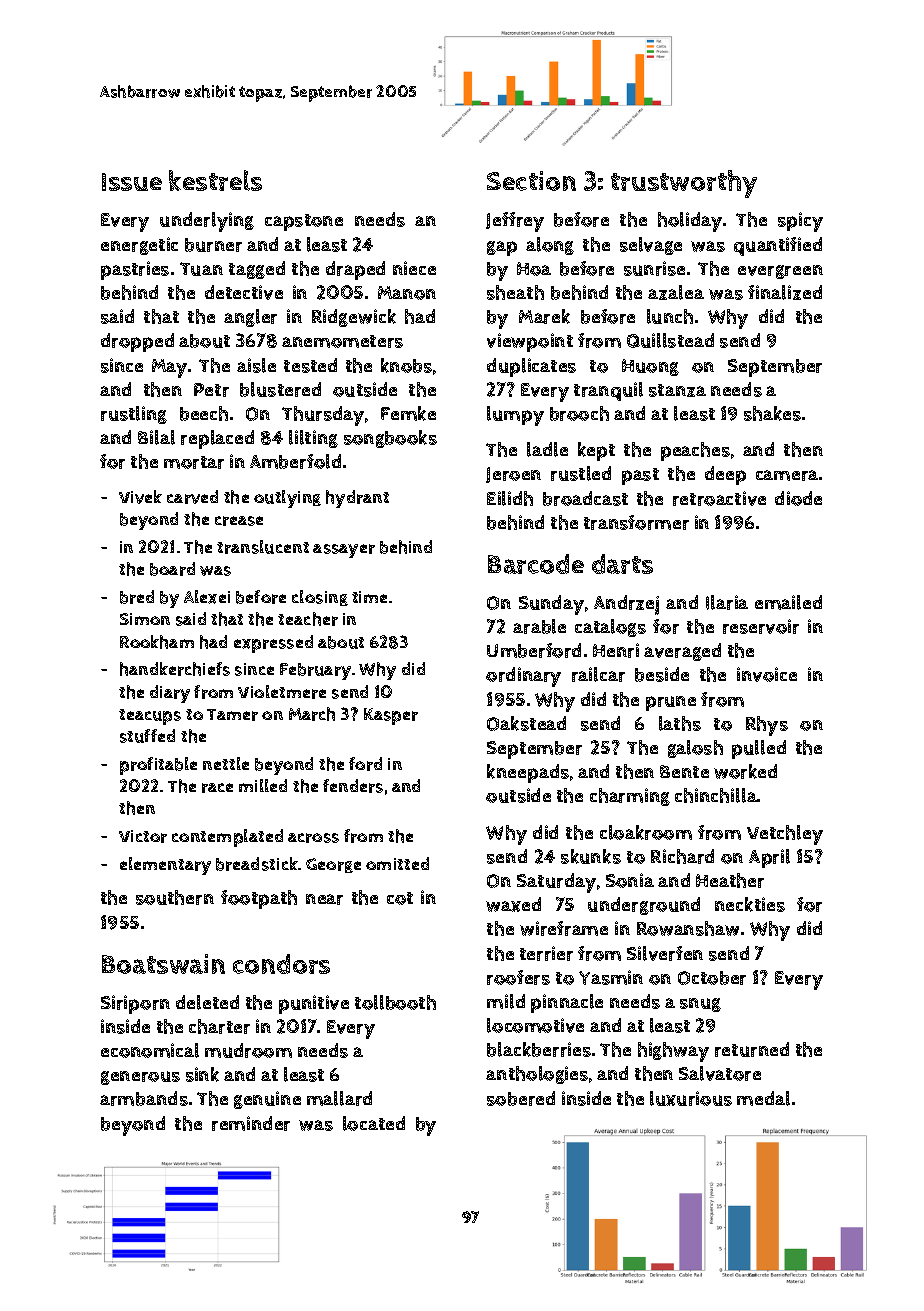 The width and height of the document is (924, 1311). What do you see at coordinates (137, 342) in the document?
I see `dropped` at bounding box center [137, 342].
